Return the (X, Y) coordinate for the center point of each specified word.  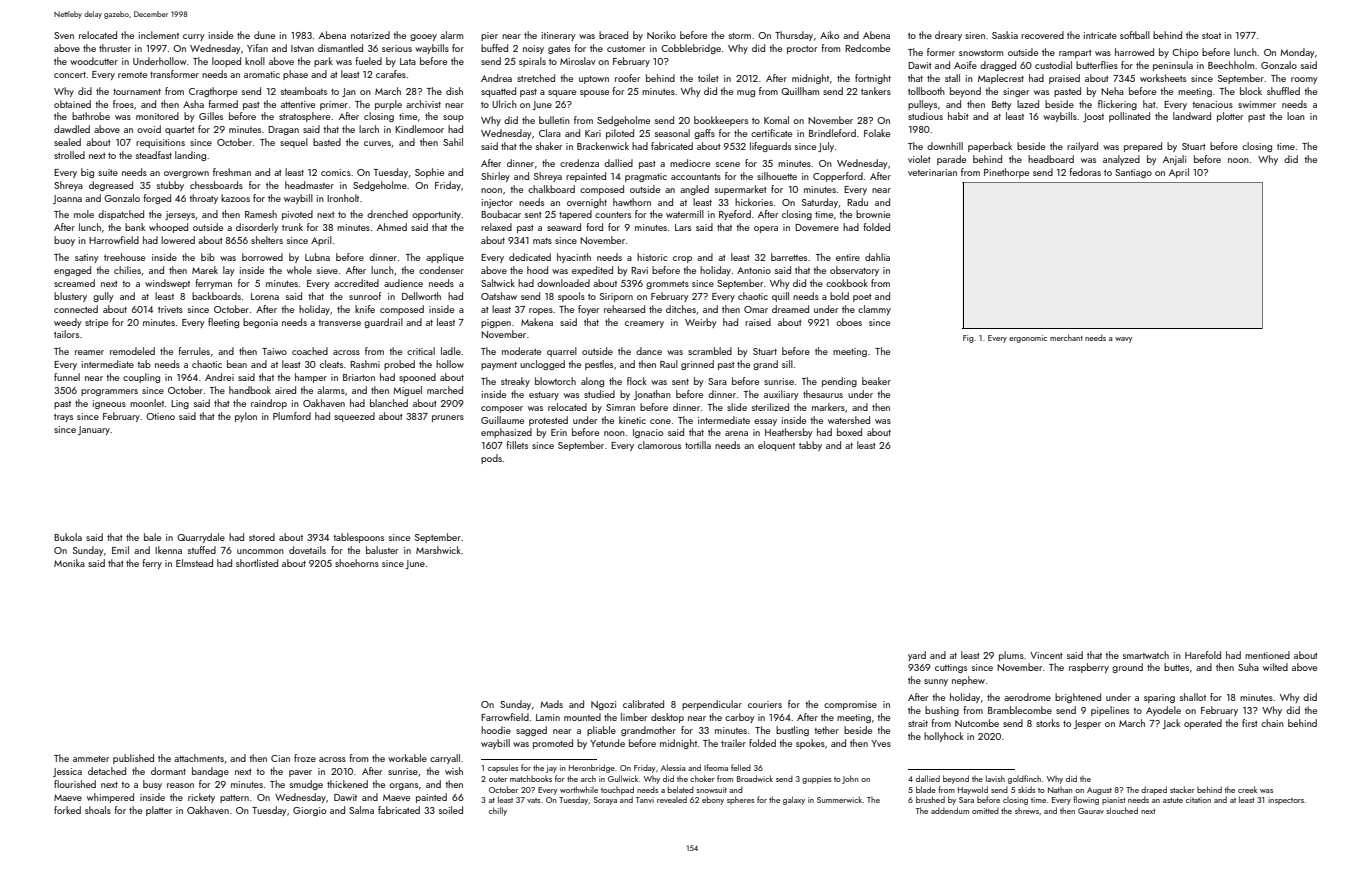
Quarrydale (201, 538)
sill (787, 364)
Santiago (1133, 173)
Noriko (661, 35)
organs (403, 786)
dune (264, 35)
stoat (1211, 36)
